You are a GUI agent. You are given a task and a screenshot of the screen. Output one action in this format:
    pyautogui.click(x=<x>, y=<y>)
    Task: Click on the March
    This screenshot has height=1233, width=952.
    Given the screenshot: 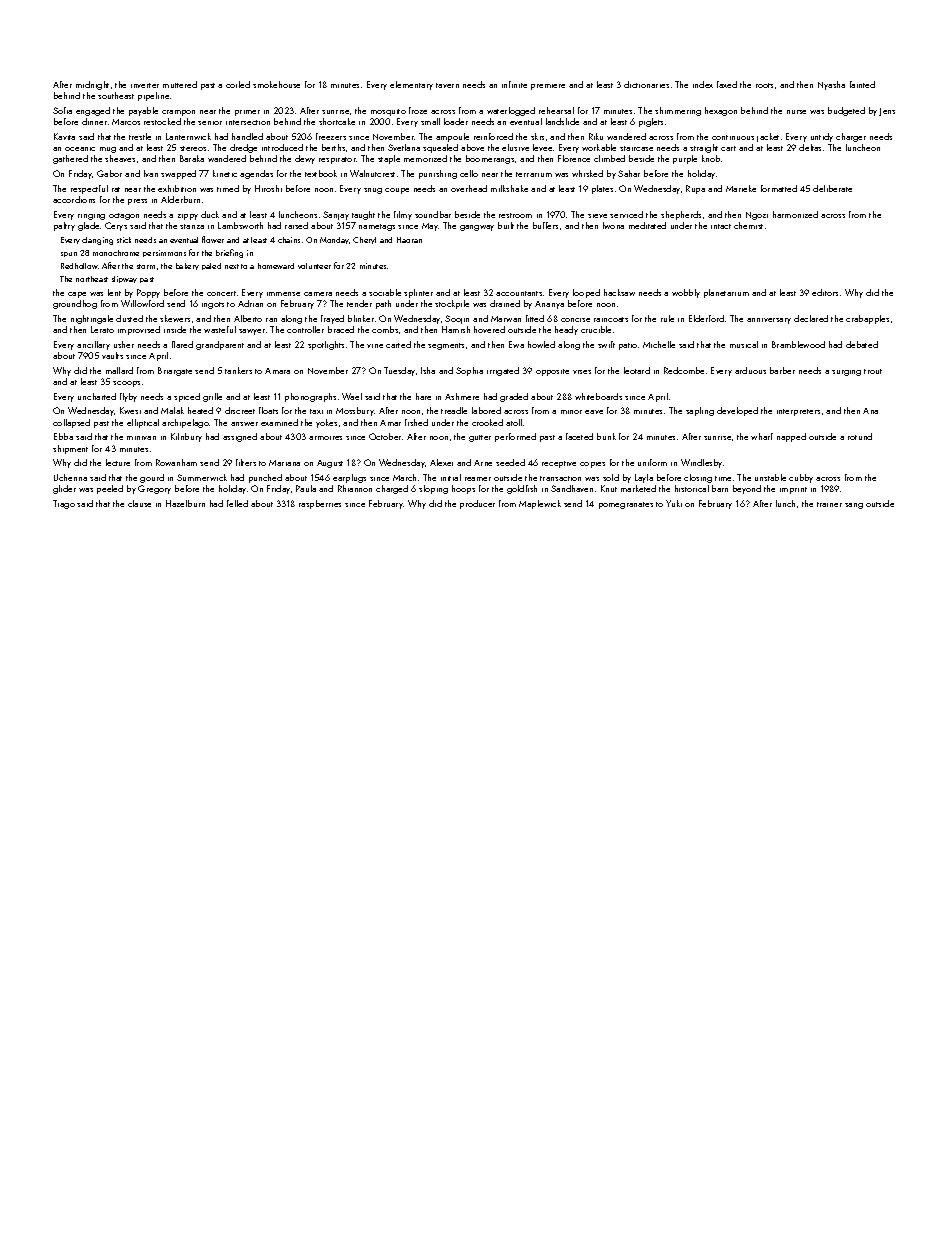 What is the action you would take?
    pyautogui.click(x=404, y=477)
